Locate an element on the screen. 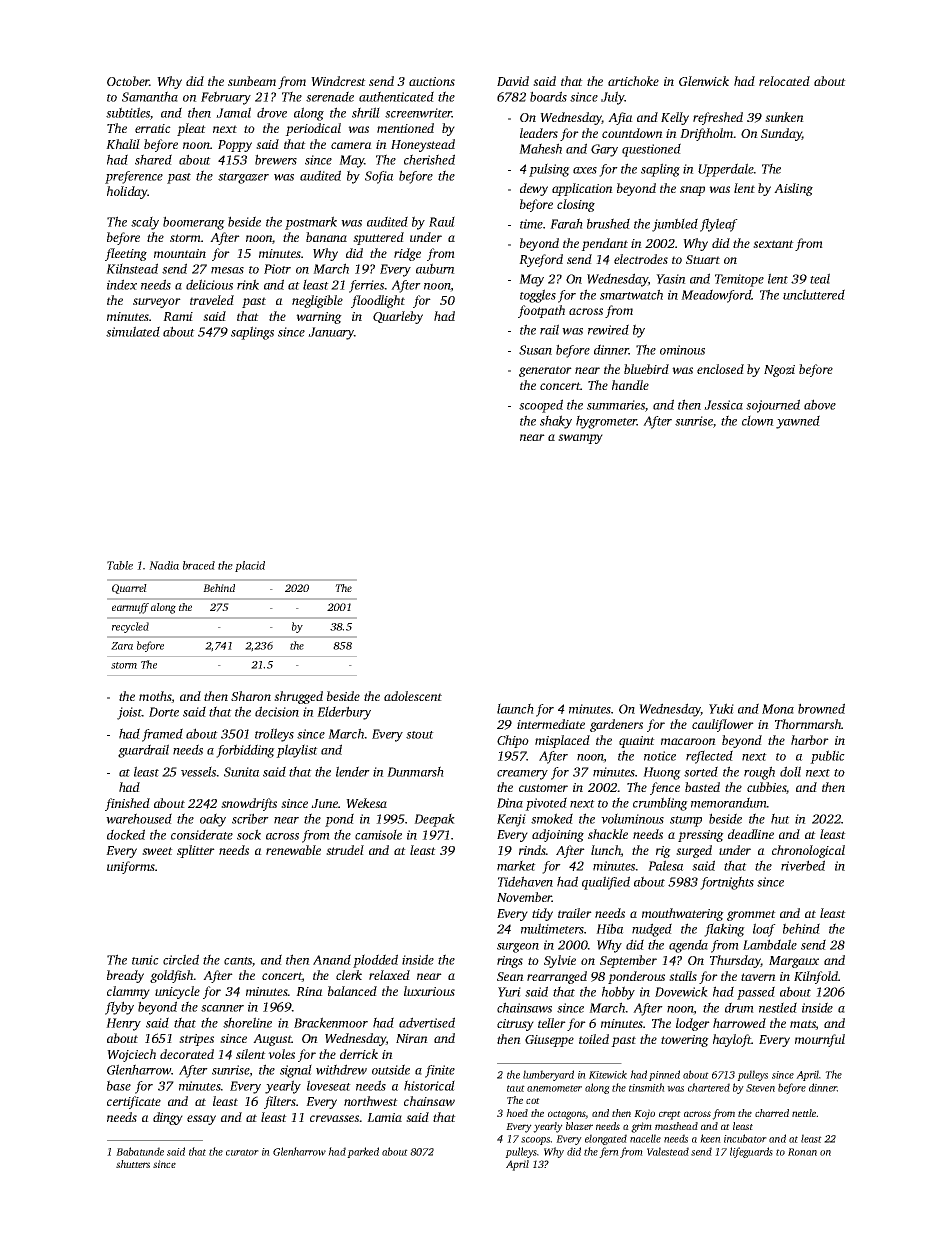 The height and width of the screenshot is (1233, 952). camera is located at coordinates (351, 145).
